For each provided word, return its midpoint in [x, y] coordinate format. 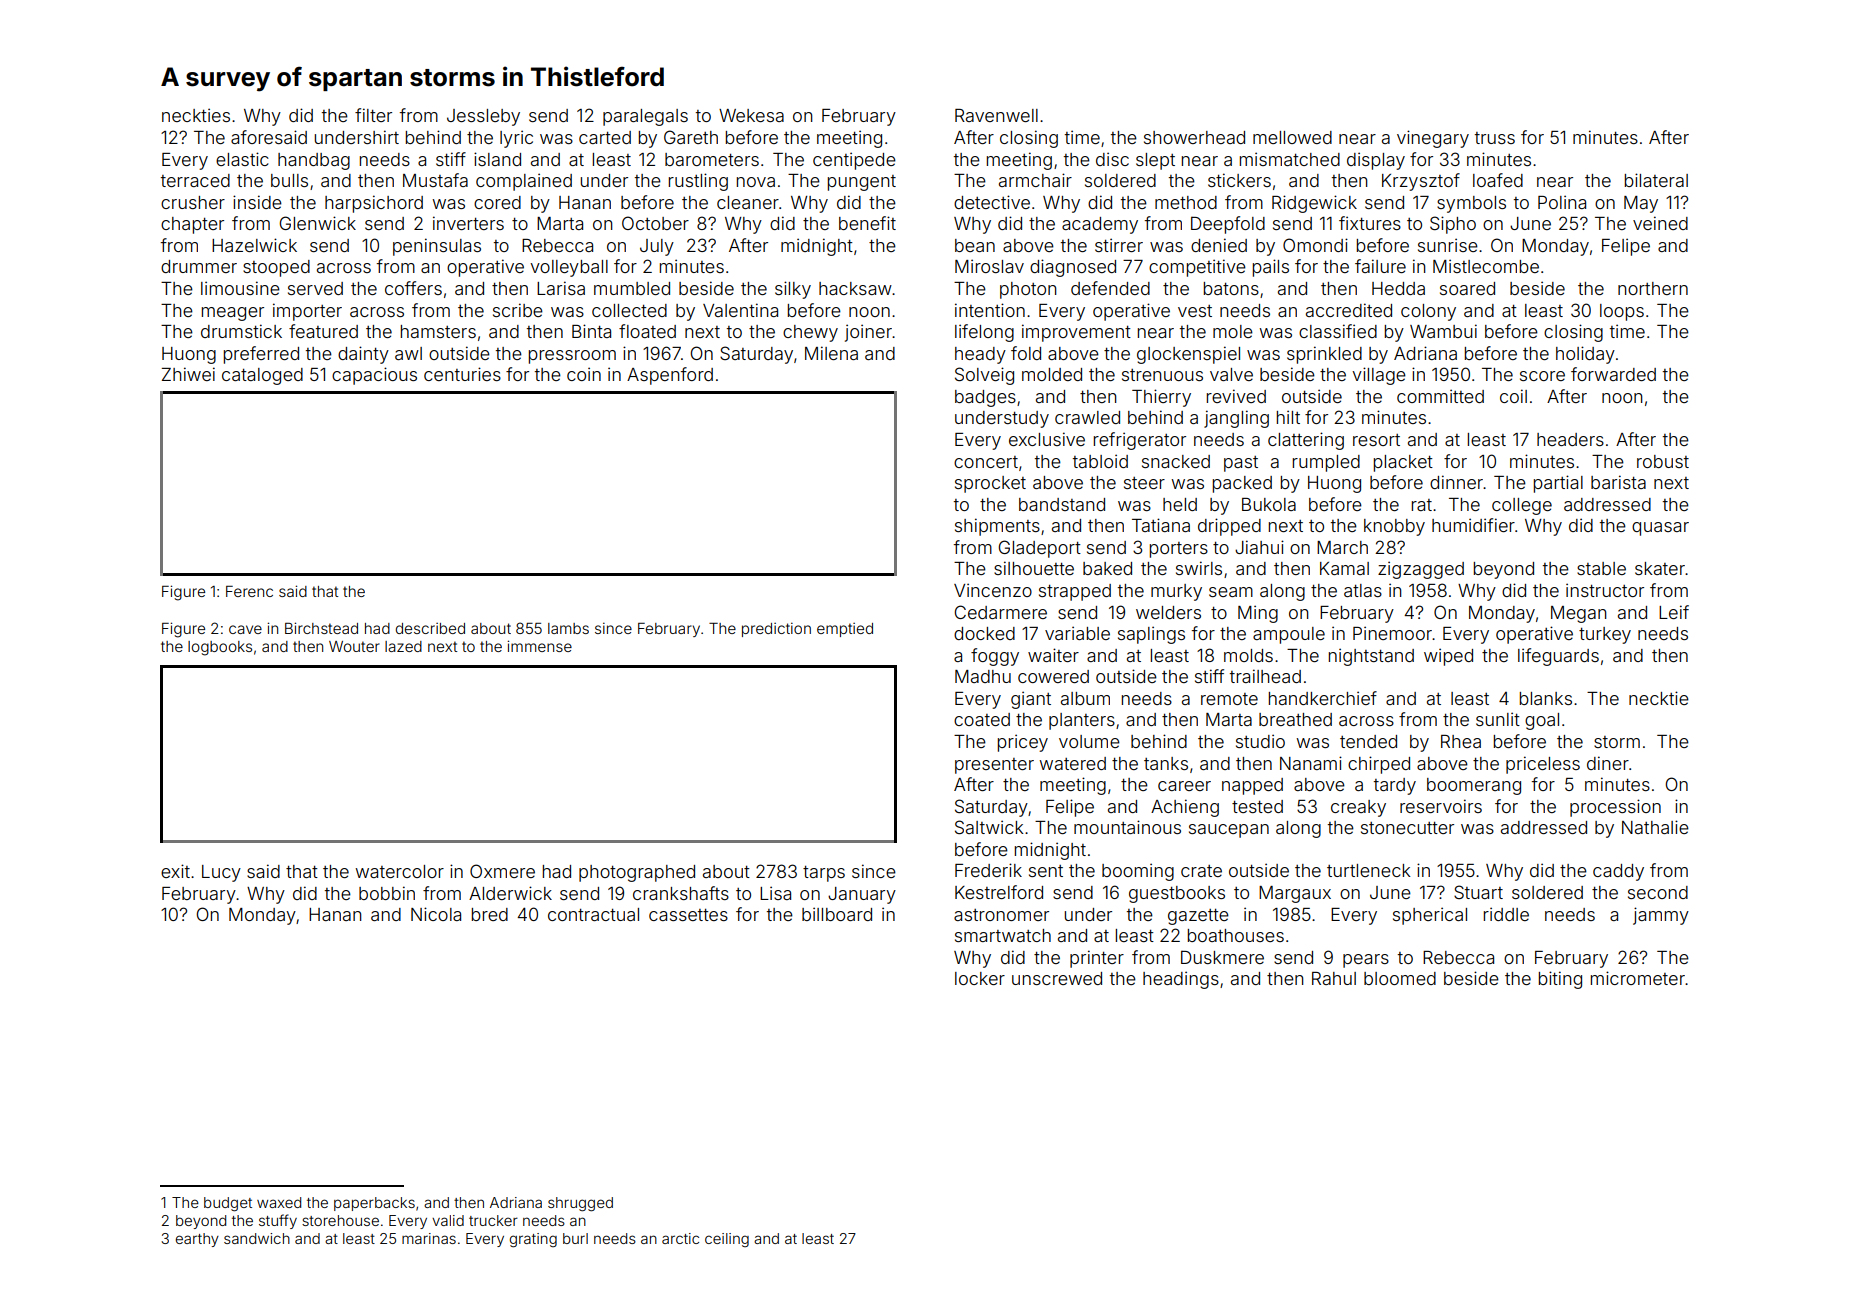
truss [1495, 138]
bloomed [1400, 978]
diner [1608, 763]
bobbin [387, 893]
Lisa [775, 893]
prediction [776, 629]
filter [373, 115]
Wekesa [751, 115]
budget [228, 1204]
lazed [403, 646]
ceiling [727, 1240]
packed [1242, 484]
